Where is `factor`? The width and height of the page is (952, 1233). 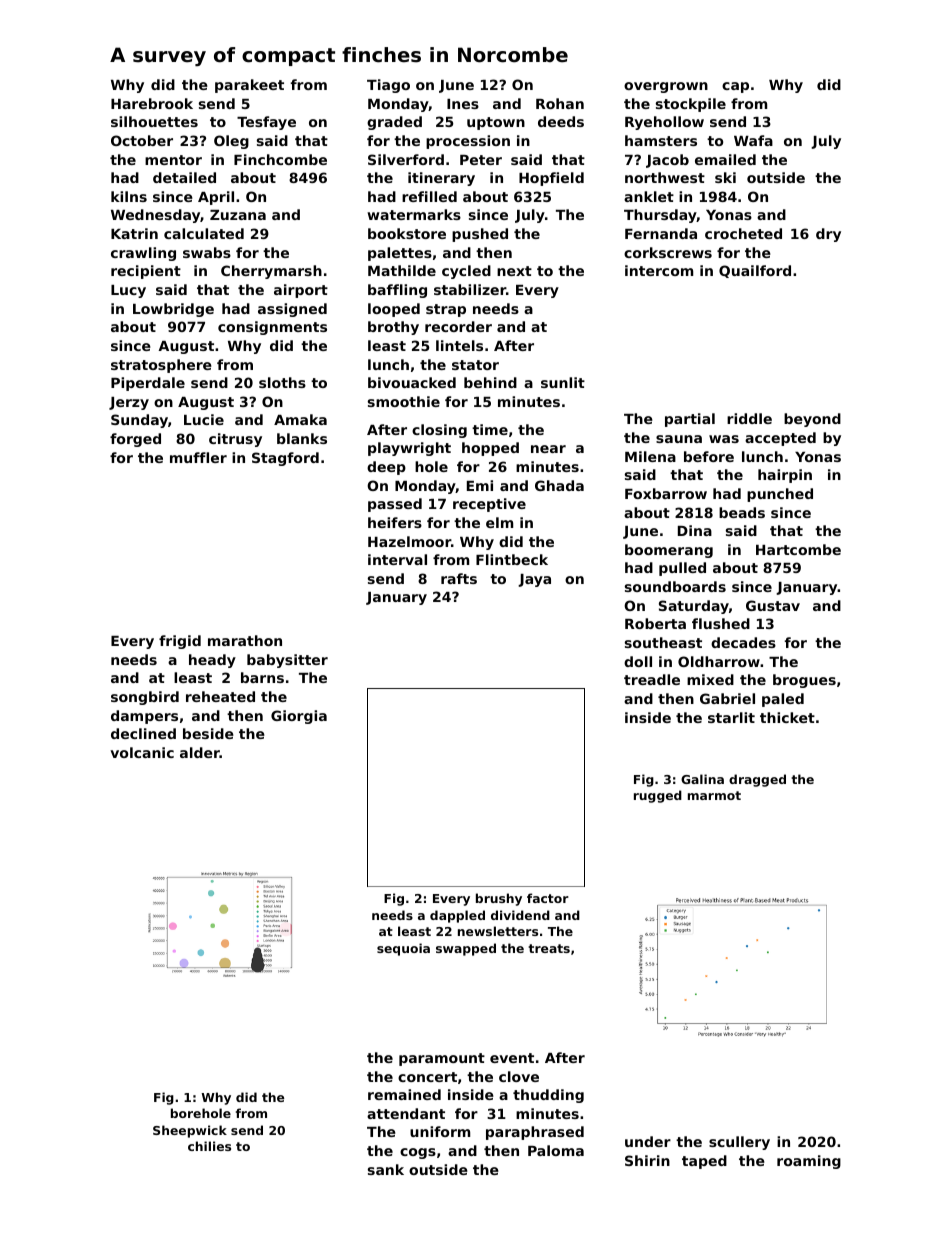 factor is located at coordinates (548, 898).
